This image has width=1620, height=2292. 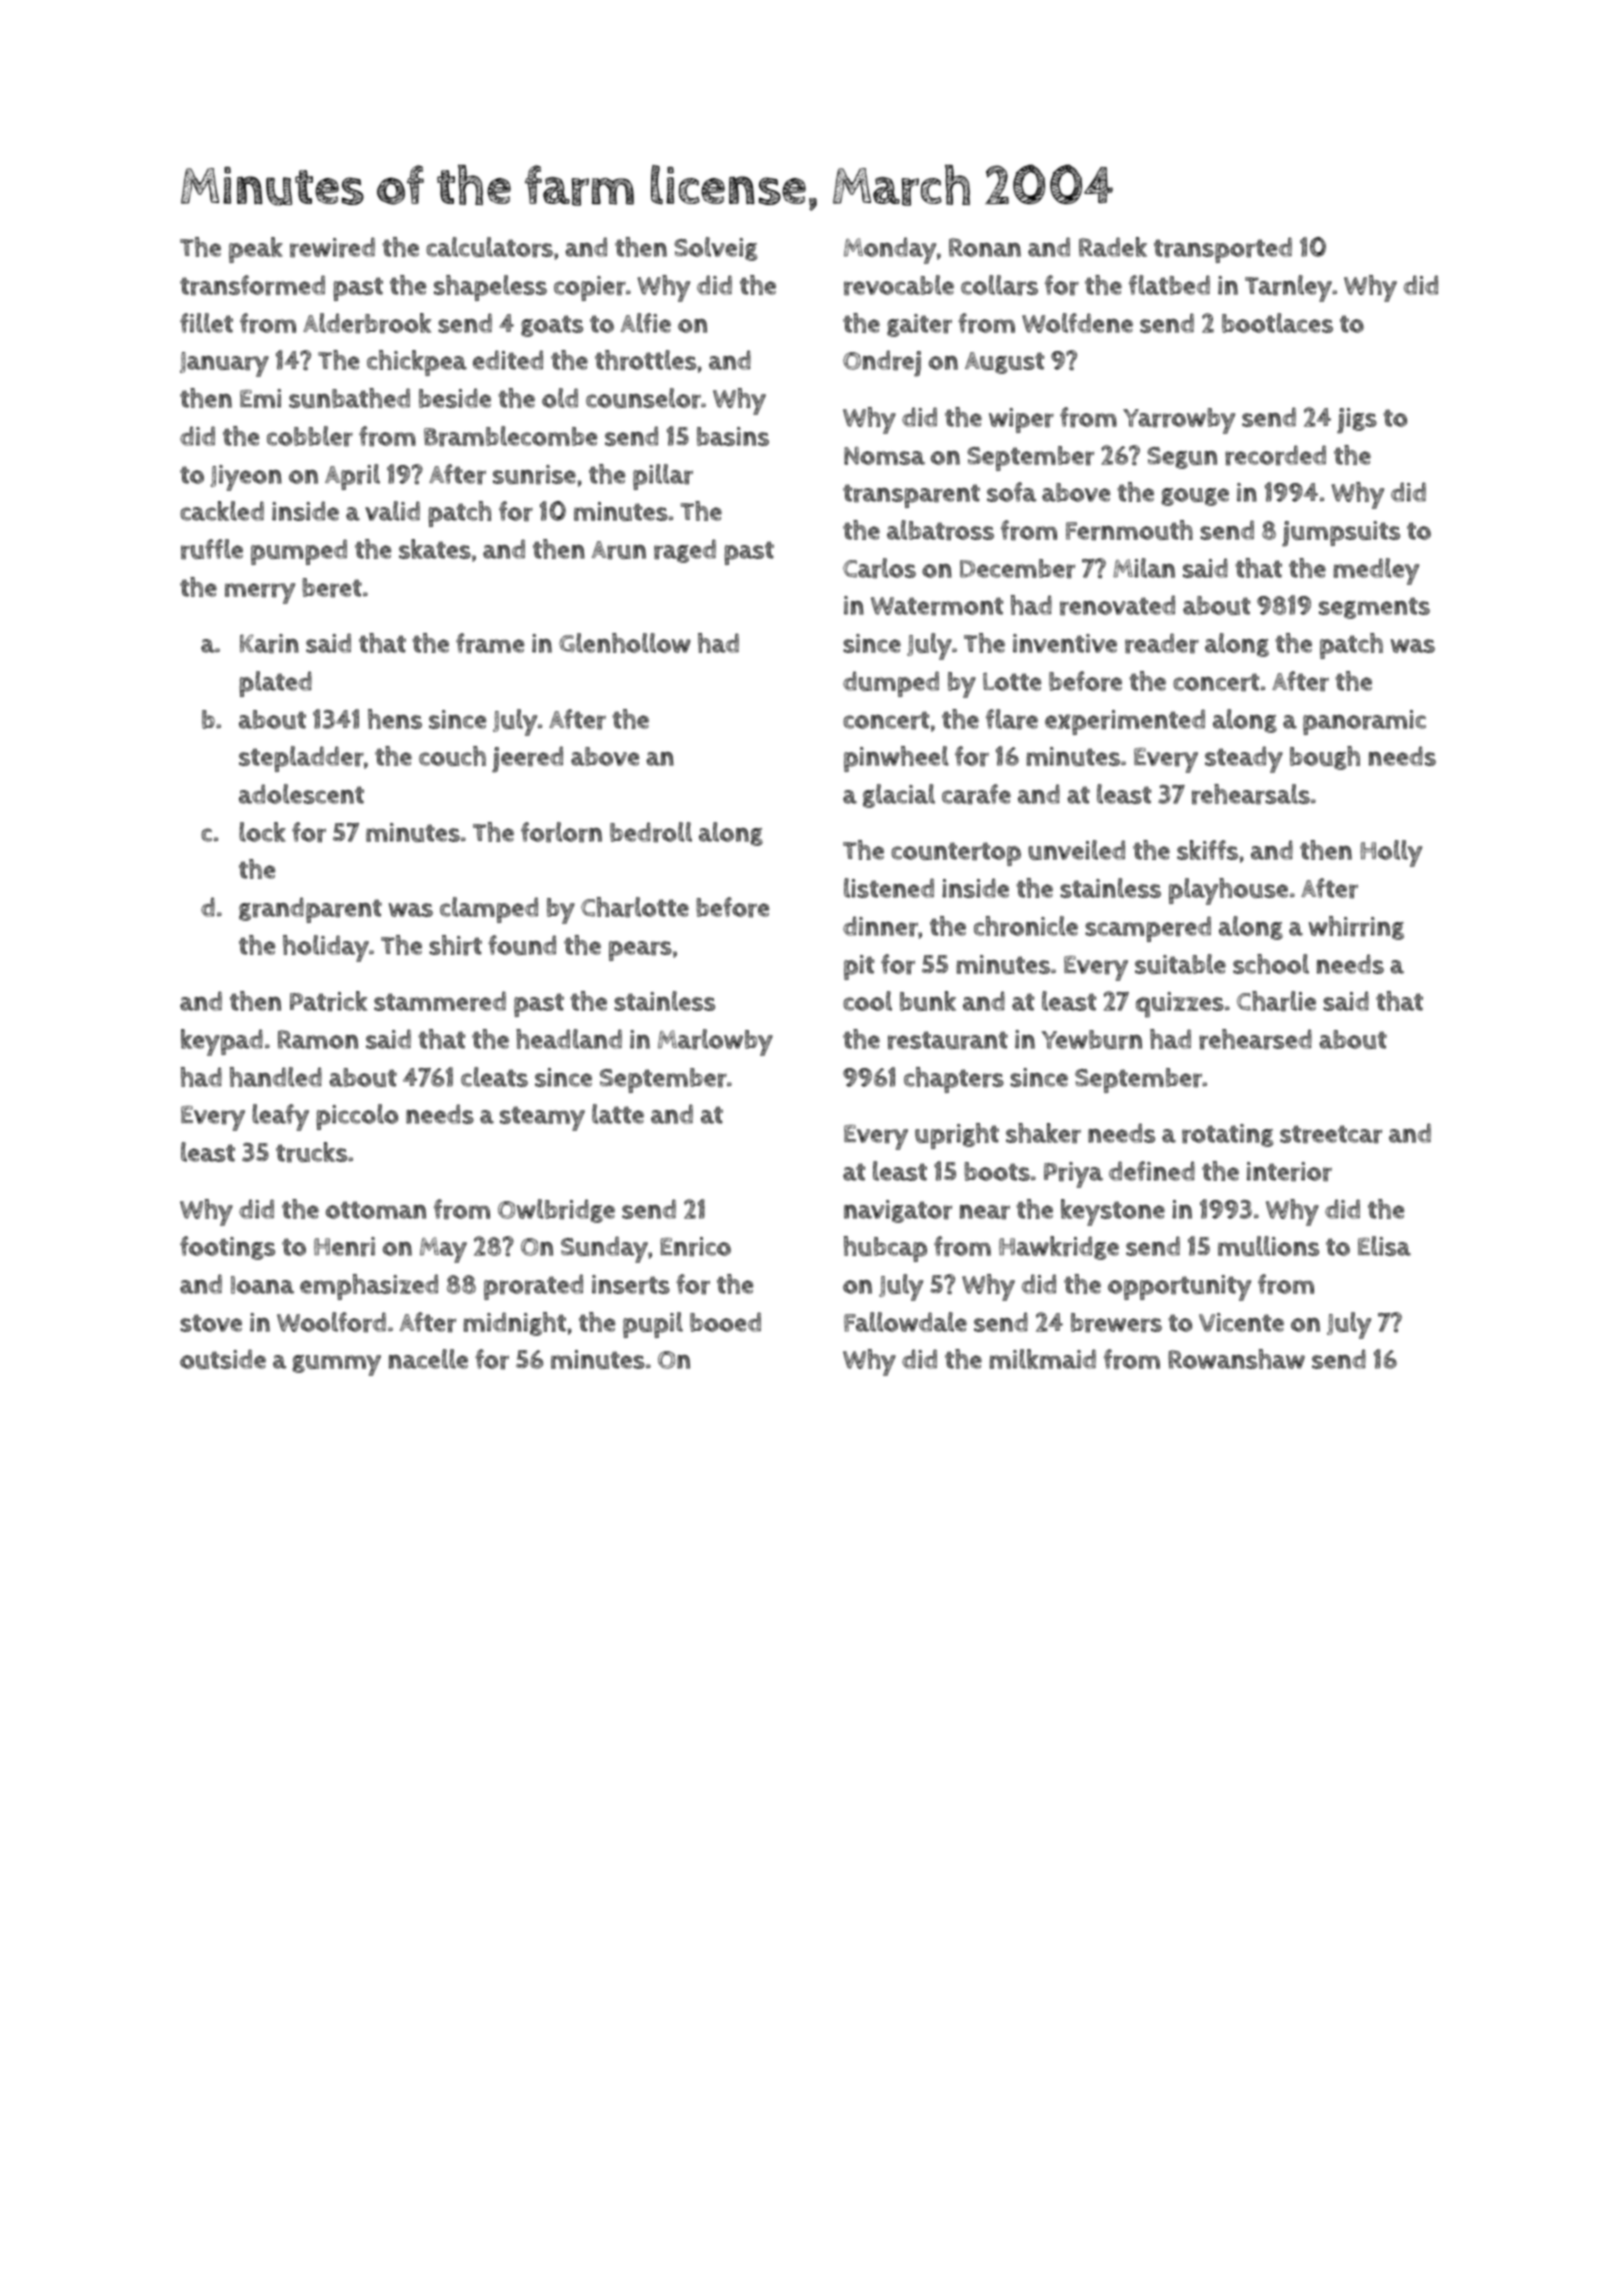 I want to click on nacelle, so click(x=428, y=1359).
